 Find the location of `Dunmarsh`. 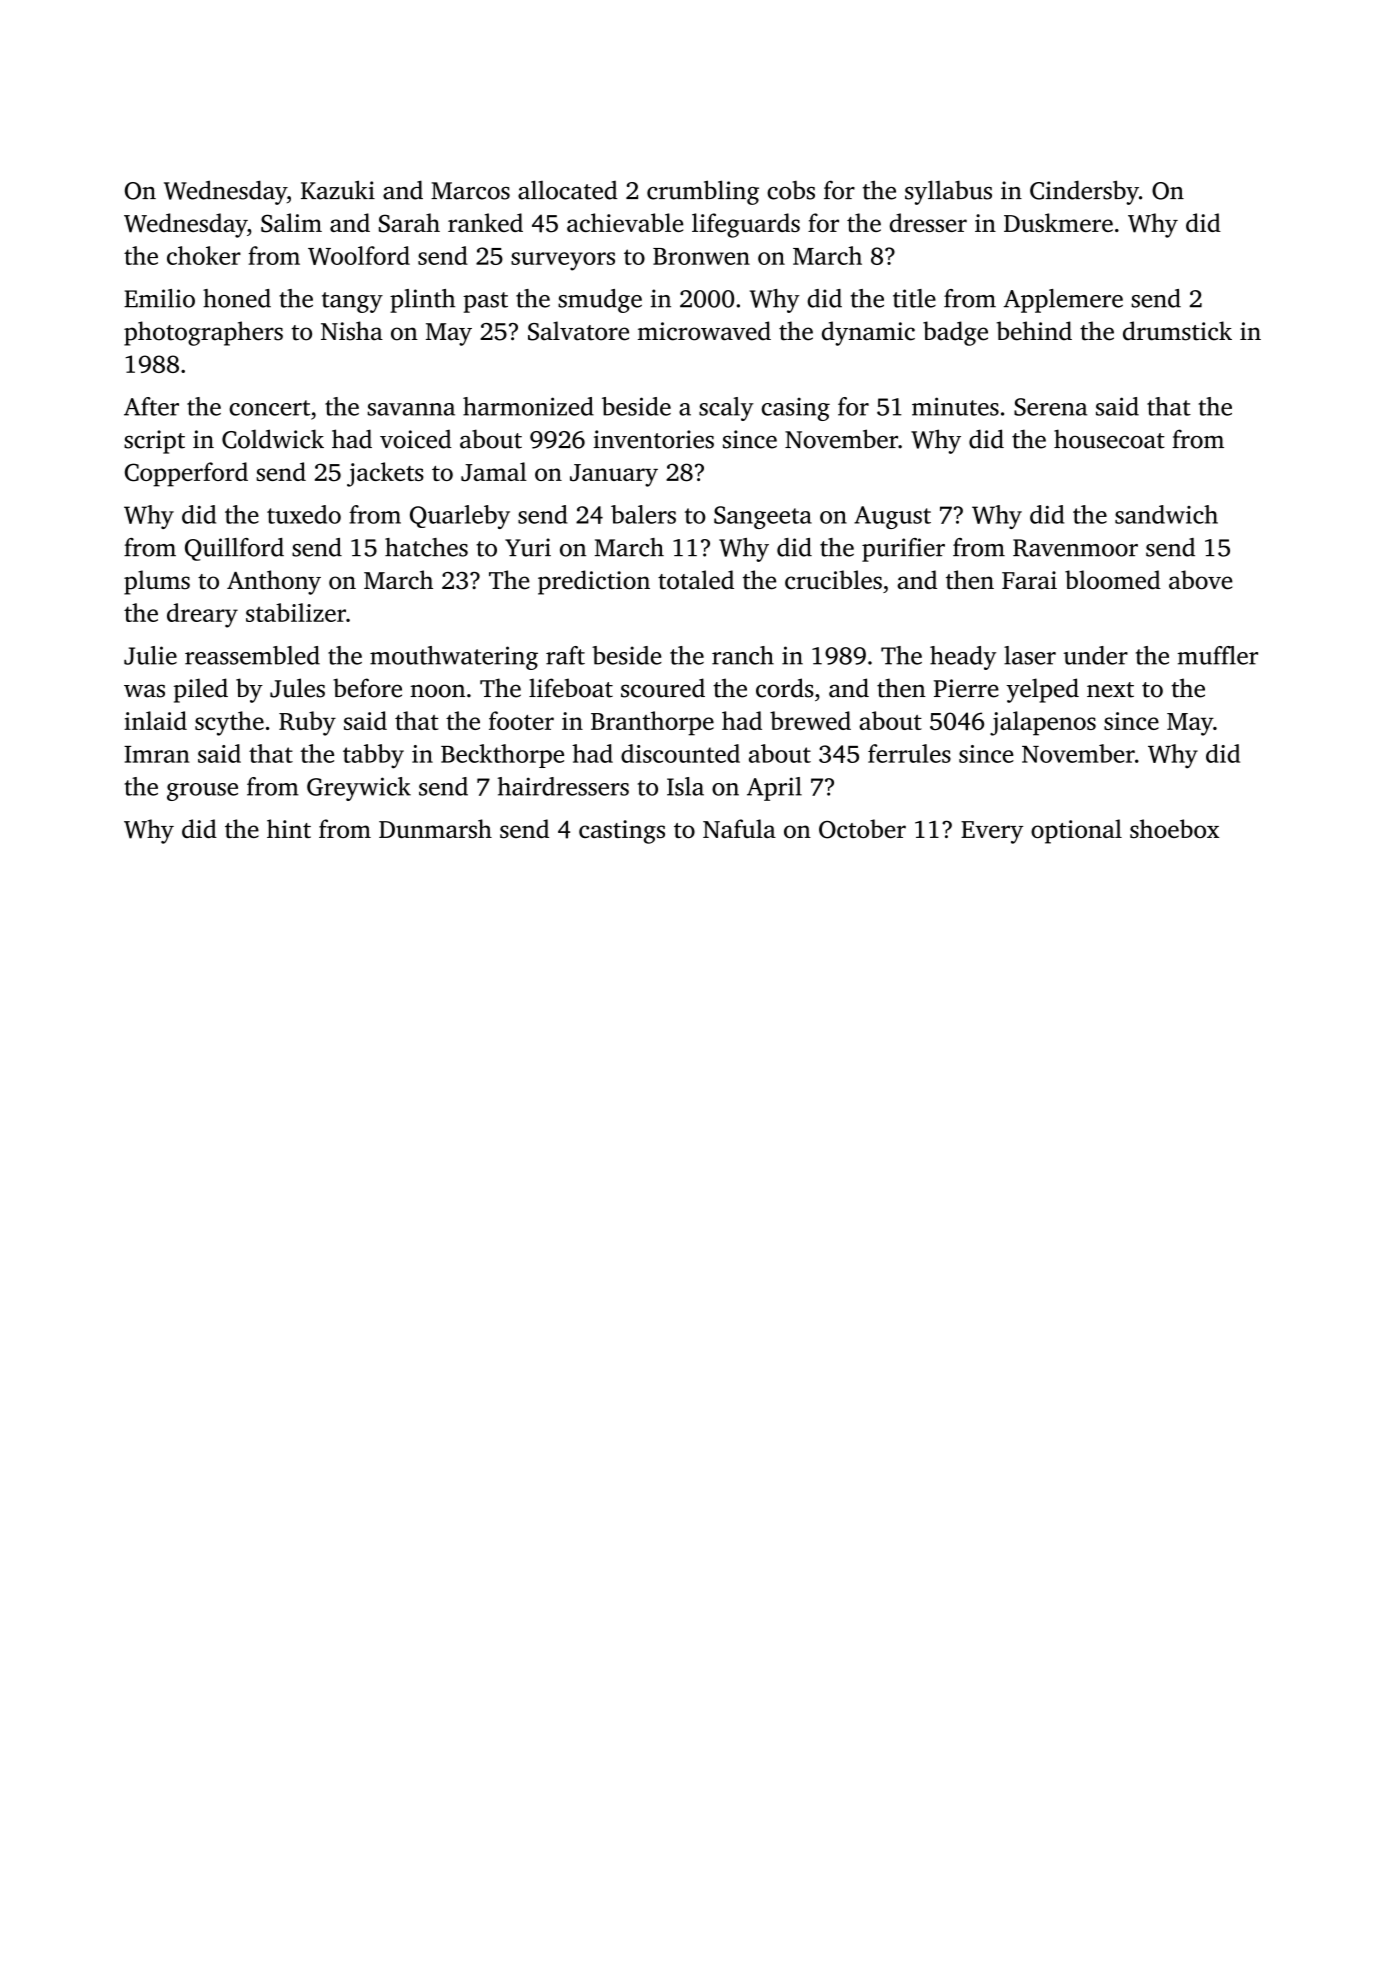

Dunmarsh is located at coordinates (435, 828).
